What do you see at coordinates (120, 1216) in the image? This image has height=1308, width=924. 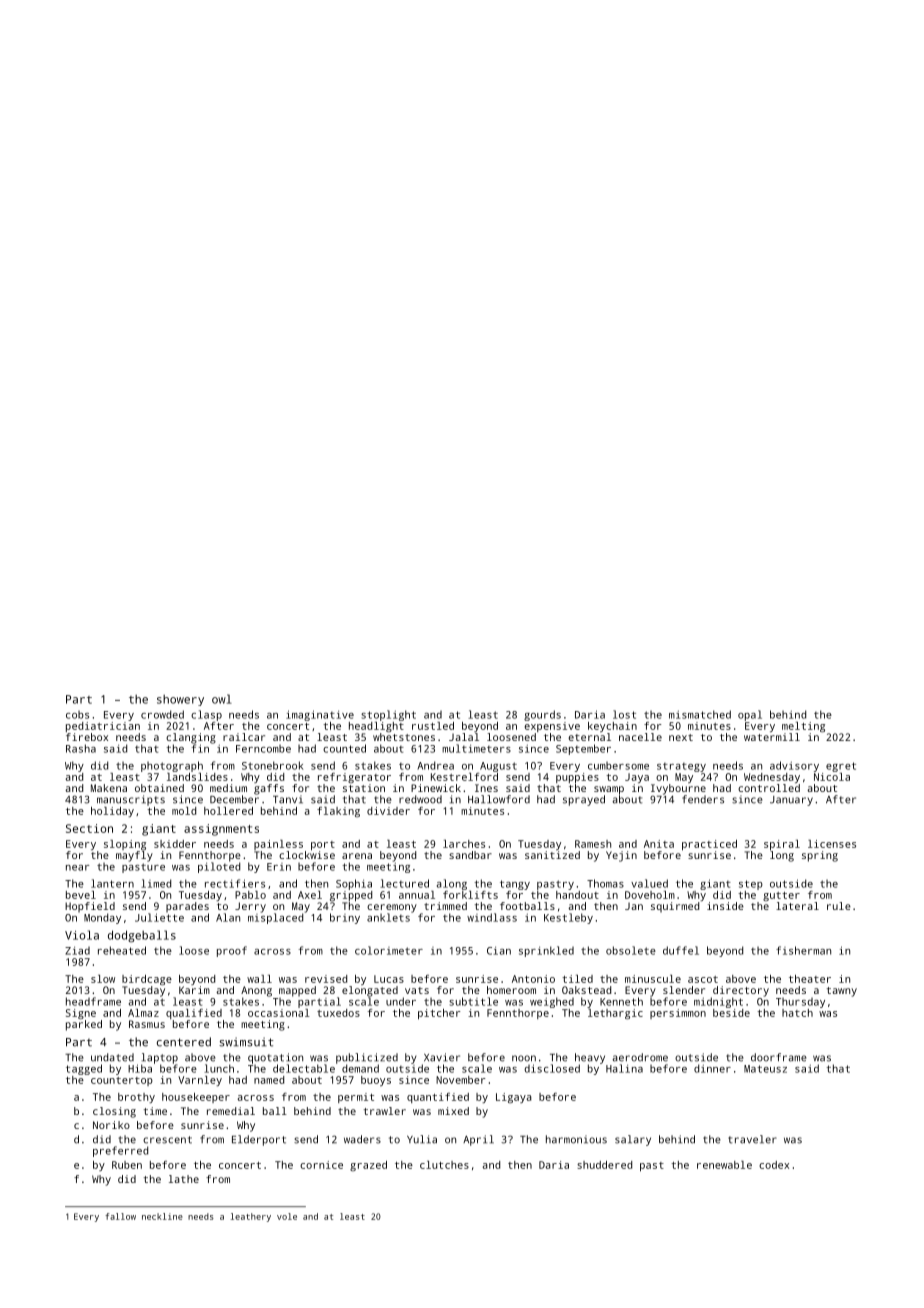 I see `fallow` at bounding box center [120, 1216].
